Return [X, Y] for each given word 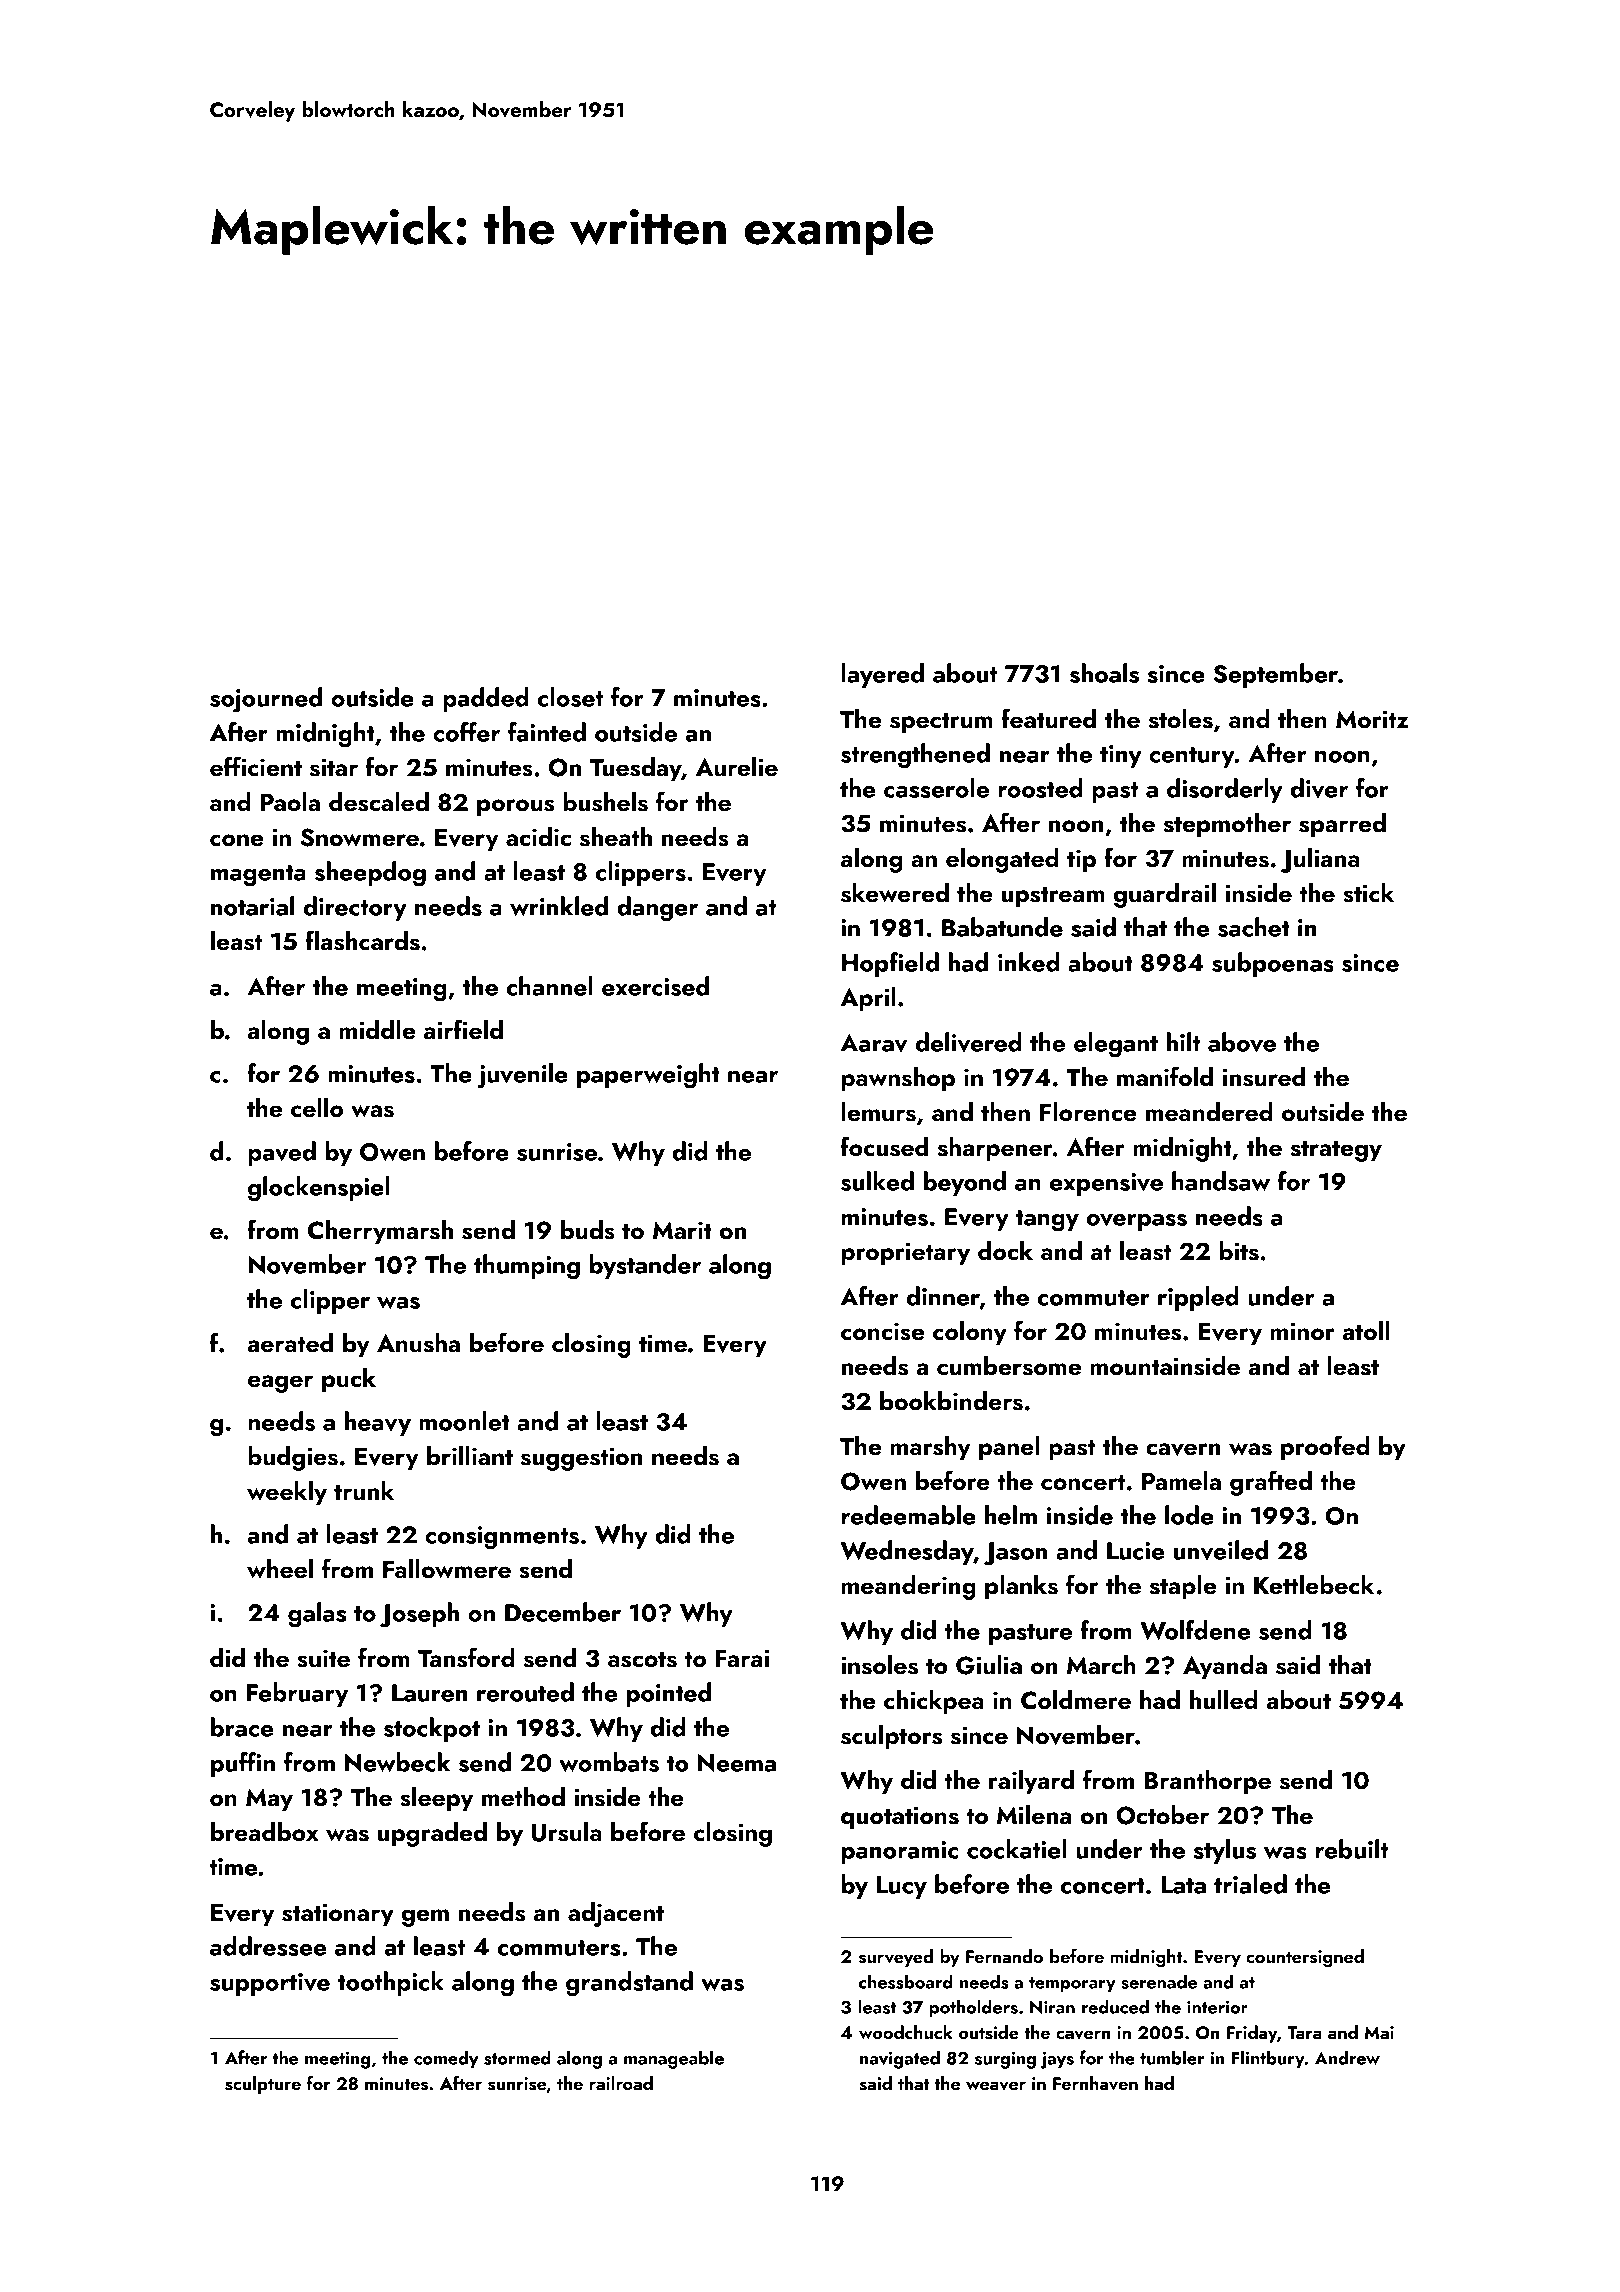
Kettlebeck [1314, 1584]
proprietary [905, 1254]
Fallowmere [447, 1569]
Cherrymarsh [380, 1232]
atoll [1366, 1330]
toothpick [391, 1983]
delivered [969, 1042]
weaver [996, 2086]
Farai [742, 1658]
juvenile [522, 1076]
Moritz [1372, 719]
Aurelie [737, 767]
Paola [290, 801]
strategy [1336, 1151]
